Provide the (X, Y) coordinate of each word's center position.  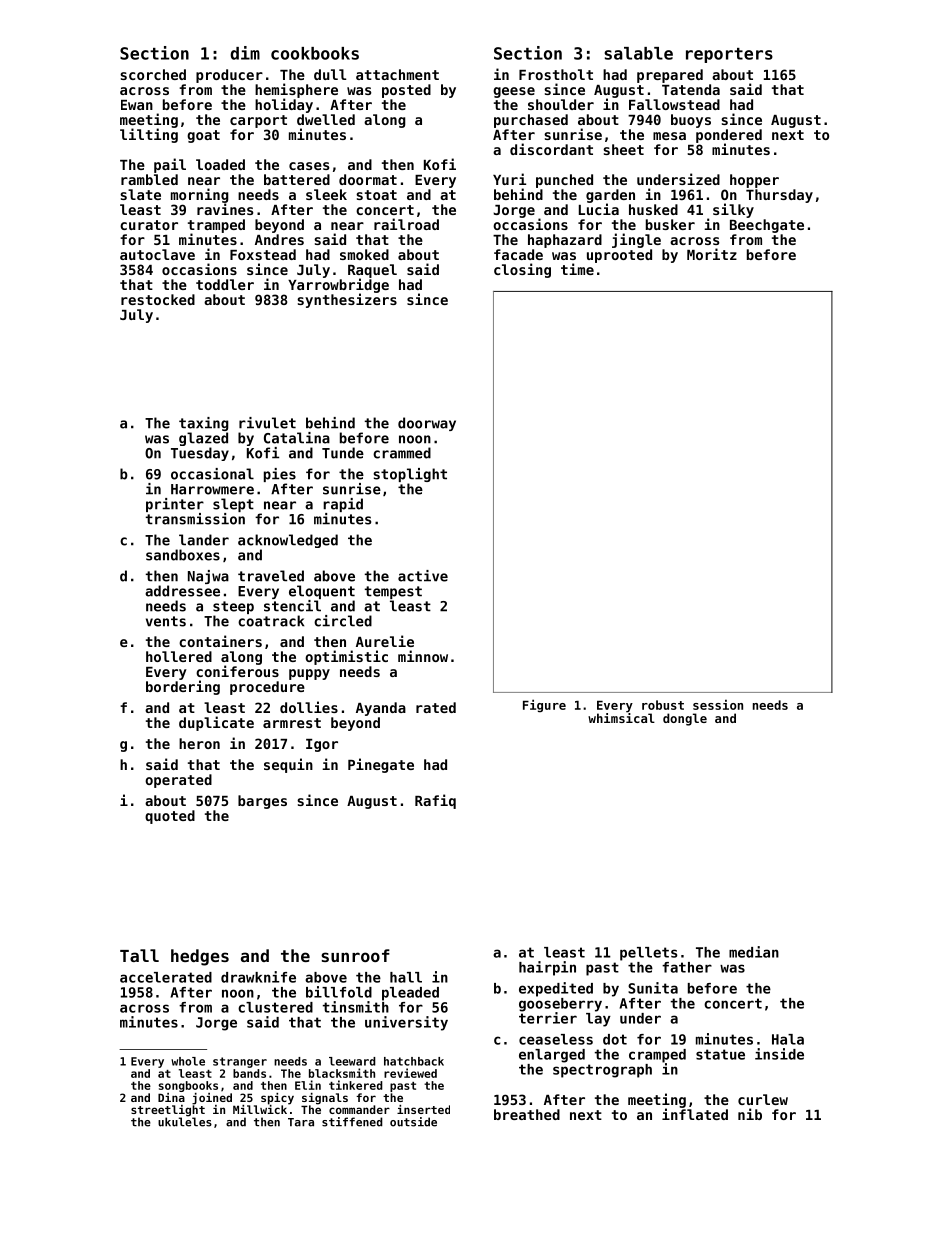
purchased (531, 121)
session (718, 704)
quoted (170, 817)
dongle (685, 719)
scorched (153, 74)
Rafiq (435, 801)
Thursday (779, 196)
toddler (225, 284)
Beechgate (767, 226)
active (423, 576)
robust (663, 705)
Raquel (372, 271)
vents (166, 621)
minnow (423, 656)
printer (175, 505)
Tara (301, 1122)
